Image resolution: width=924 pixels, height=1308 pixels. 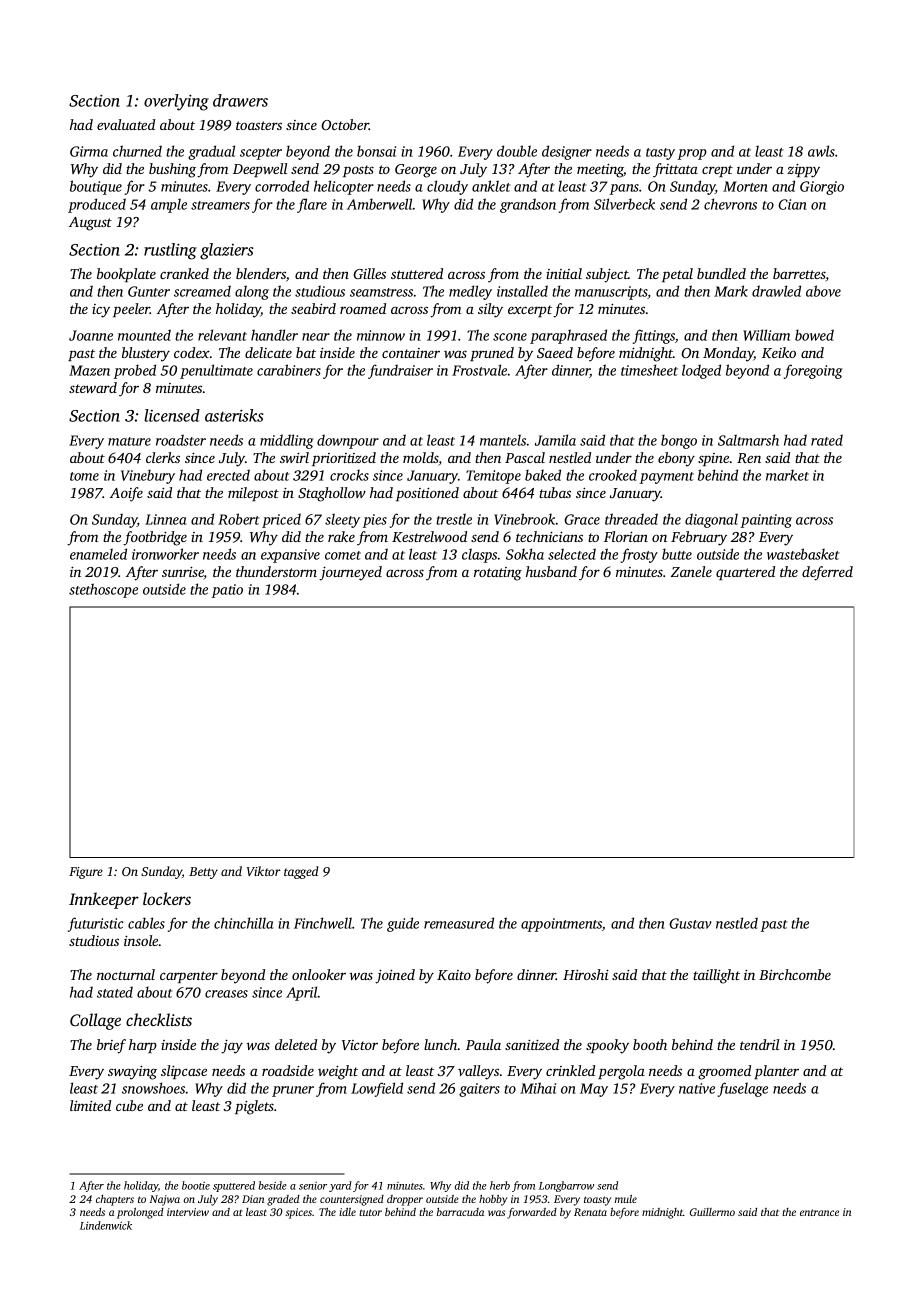 What do you see at coordinates (600, 171) in the screenshot?
I see `meeting` at bounding box center [600, 171].
